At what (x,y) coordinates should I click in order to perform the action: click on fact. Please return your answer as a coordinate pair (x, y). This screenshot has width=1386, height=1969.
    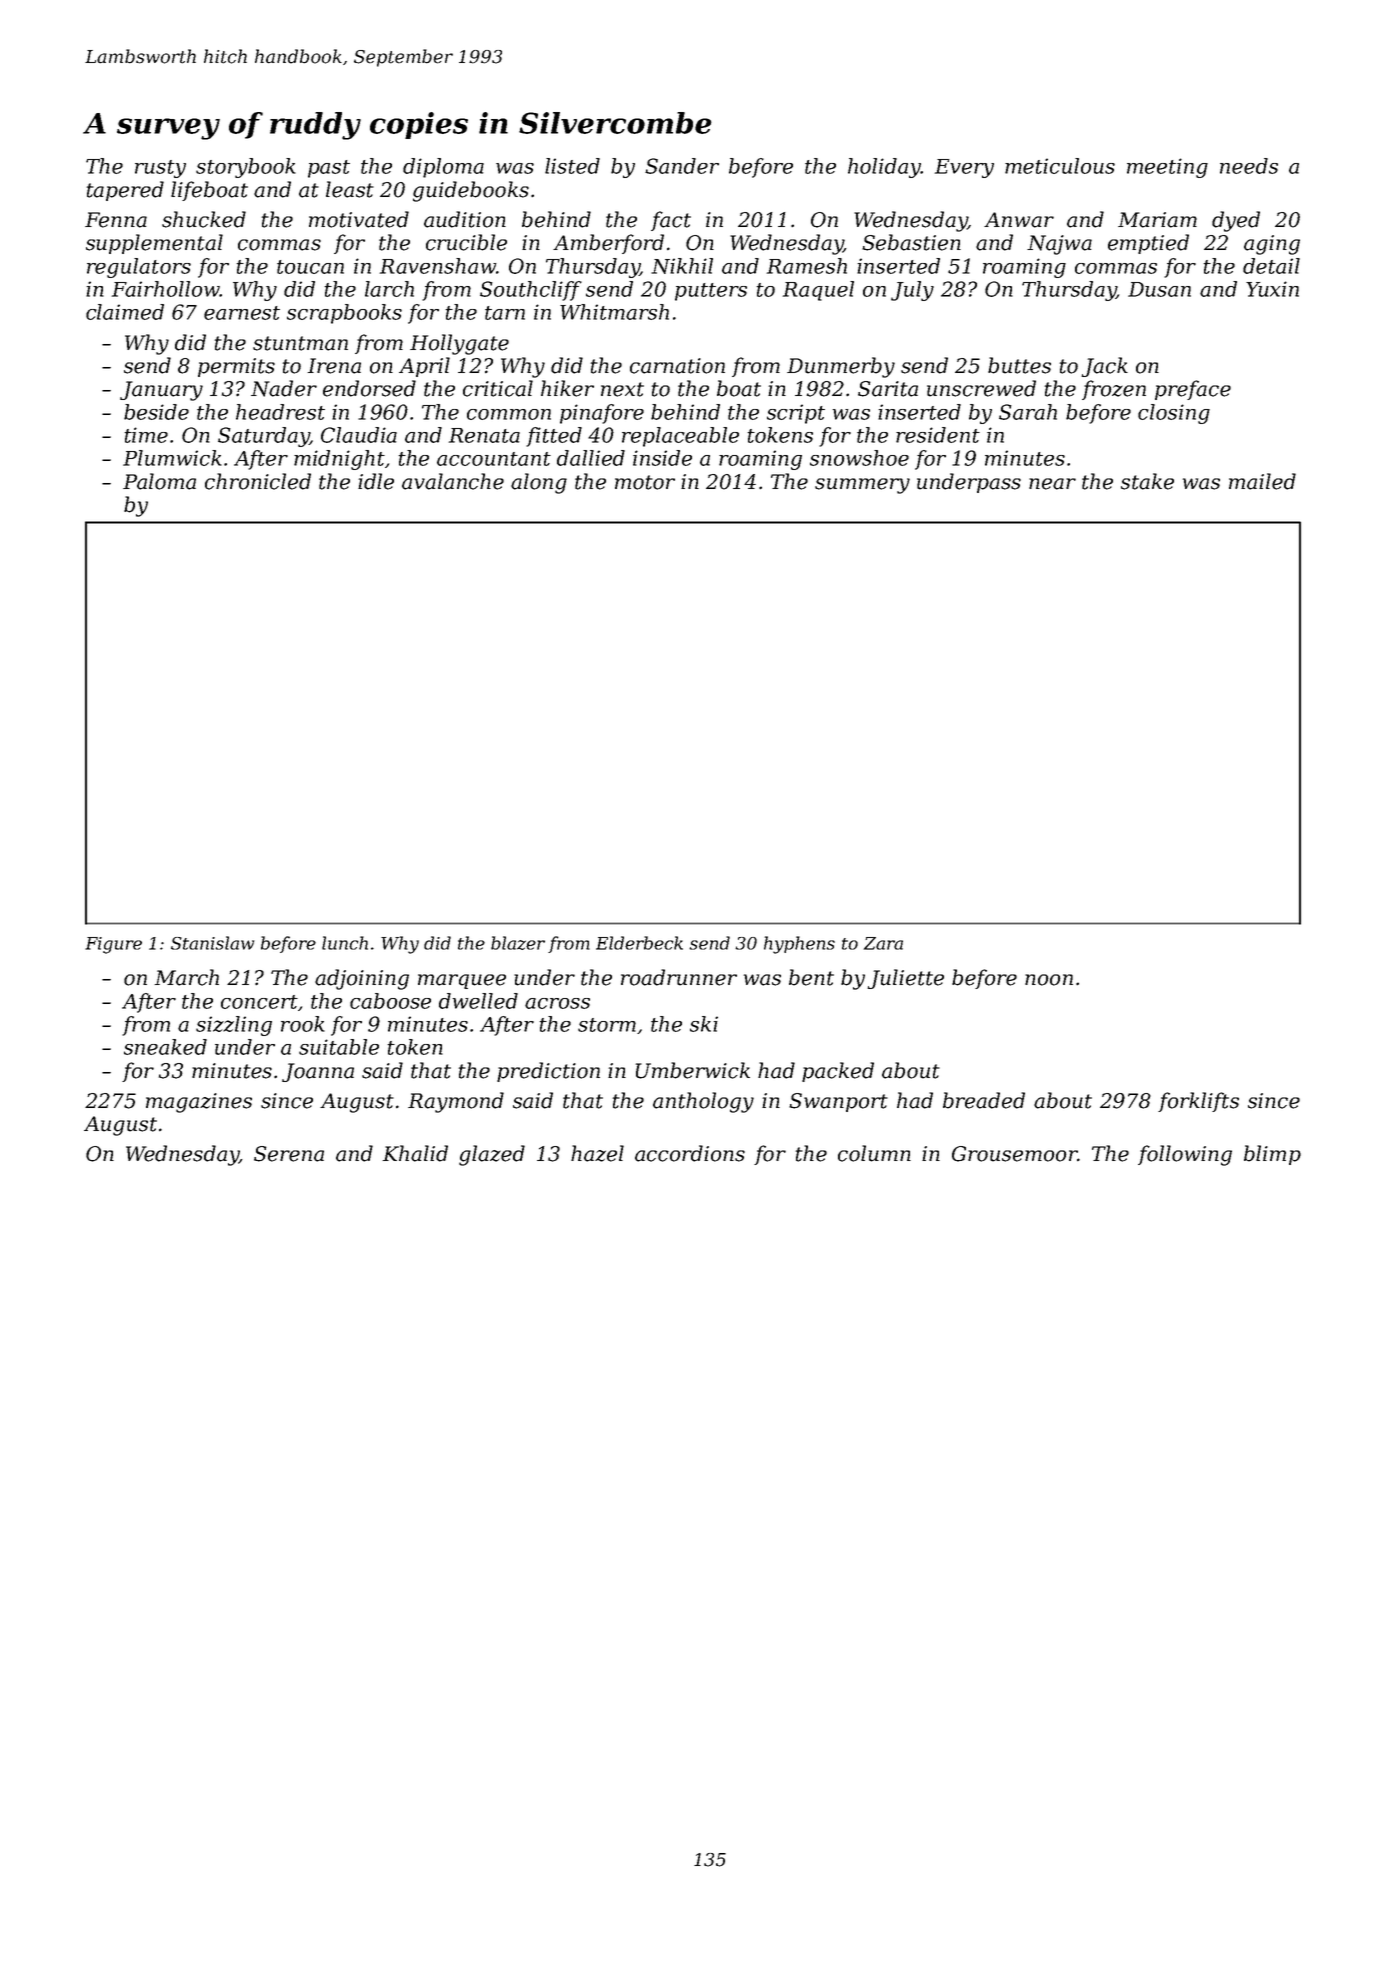
    Looking at the image, I should click on (671, 221).
